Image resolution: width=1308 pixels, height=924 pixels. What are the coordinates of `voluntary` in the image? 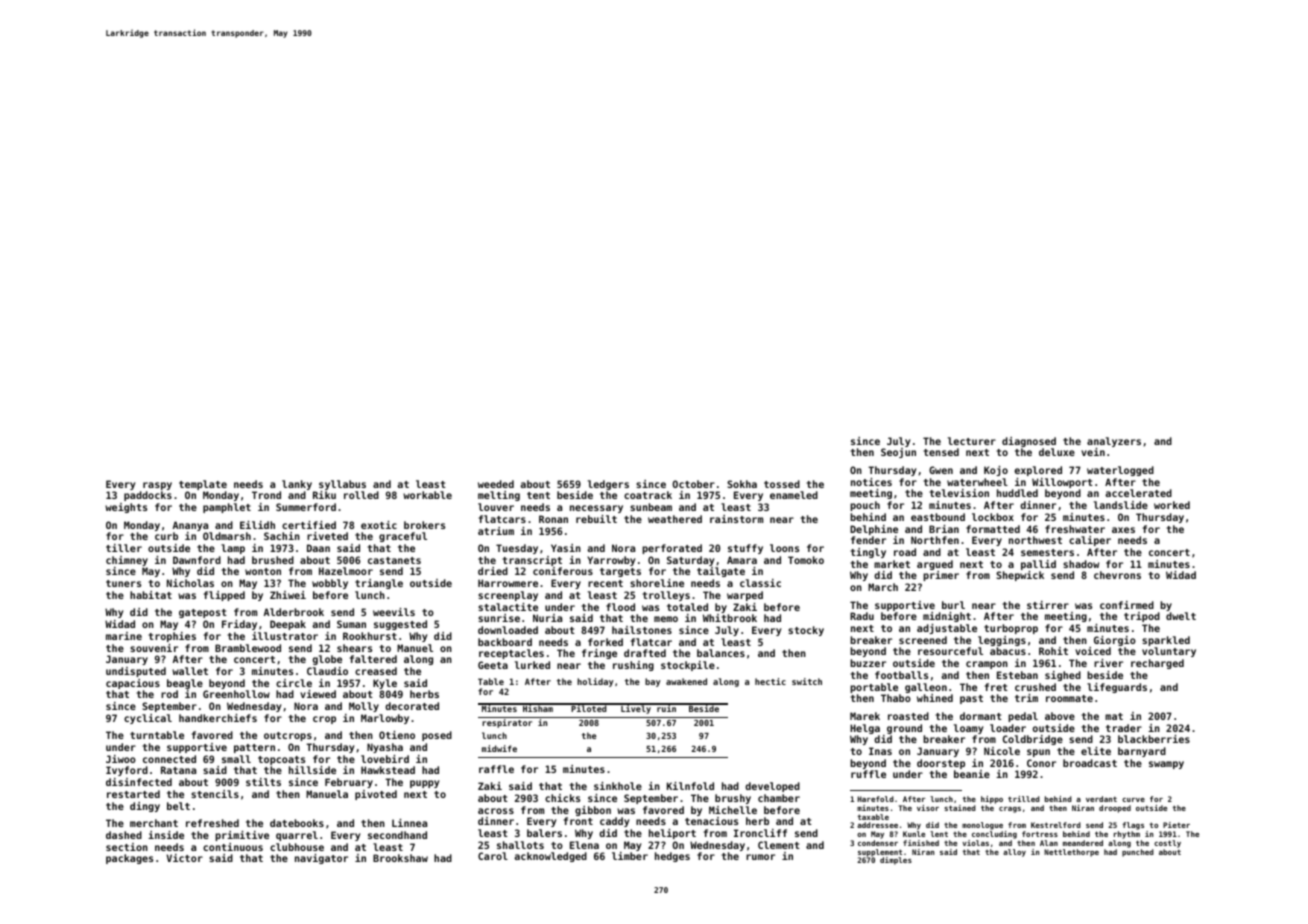 It's located at (1169, 652).
